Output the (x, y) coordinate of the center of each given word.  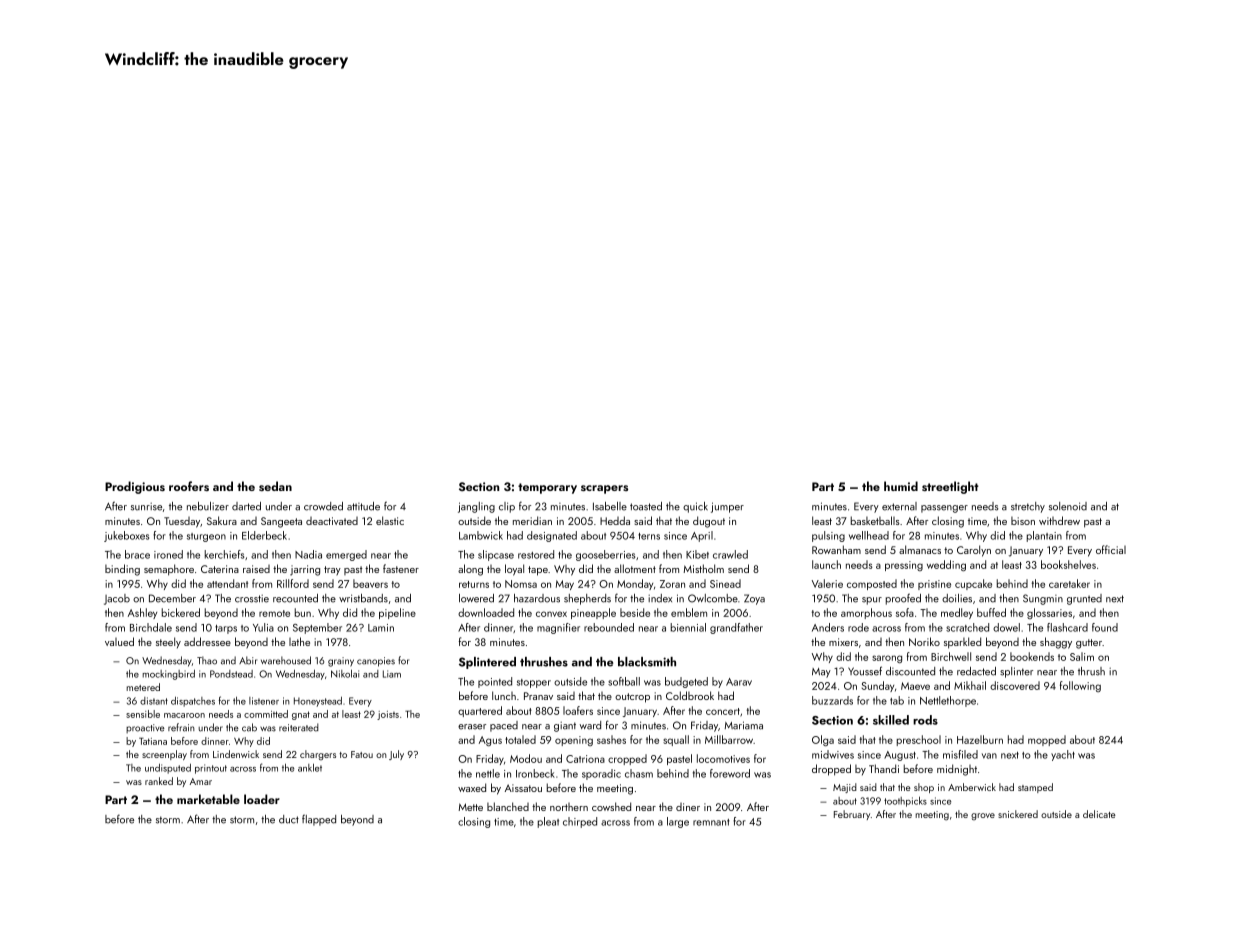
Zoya (754, 599)
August (900, 756)
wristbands (363, 598)
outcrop (632, 698)
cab (249, 727)
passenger (944, 509)
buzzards (832, 700)
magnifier (558, 628)
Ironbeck (535, 773)
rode (858, 627)
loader (262, 799)
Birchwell (951, 656)
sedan (275, 486)
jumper (727, 507)
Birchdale (151, 627)
